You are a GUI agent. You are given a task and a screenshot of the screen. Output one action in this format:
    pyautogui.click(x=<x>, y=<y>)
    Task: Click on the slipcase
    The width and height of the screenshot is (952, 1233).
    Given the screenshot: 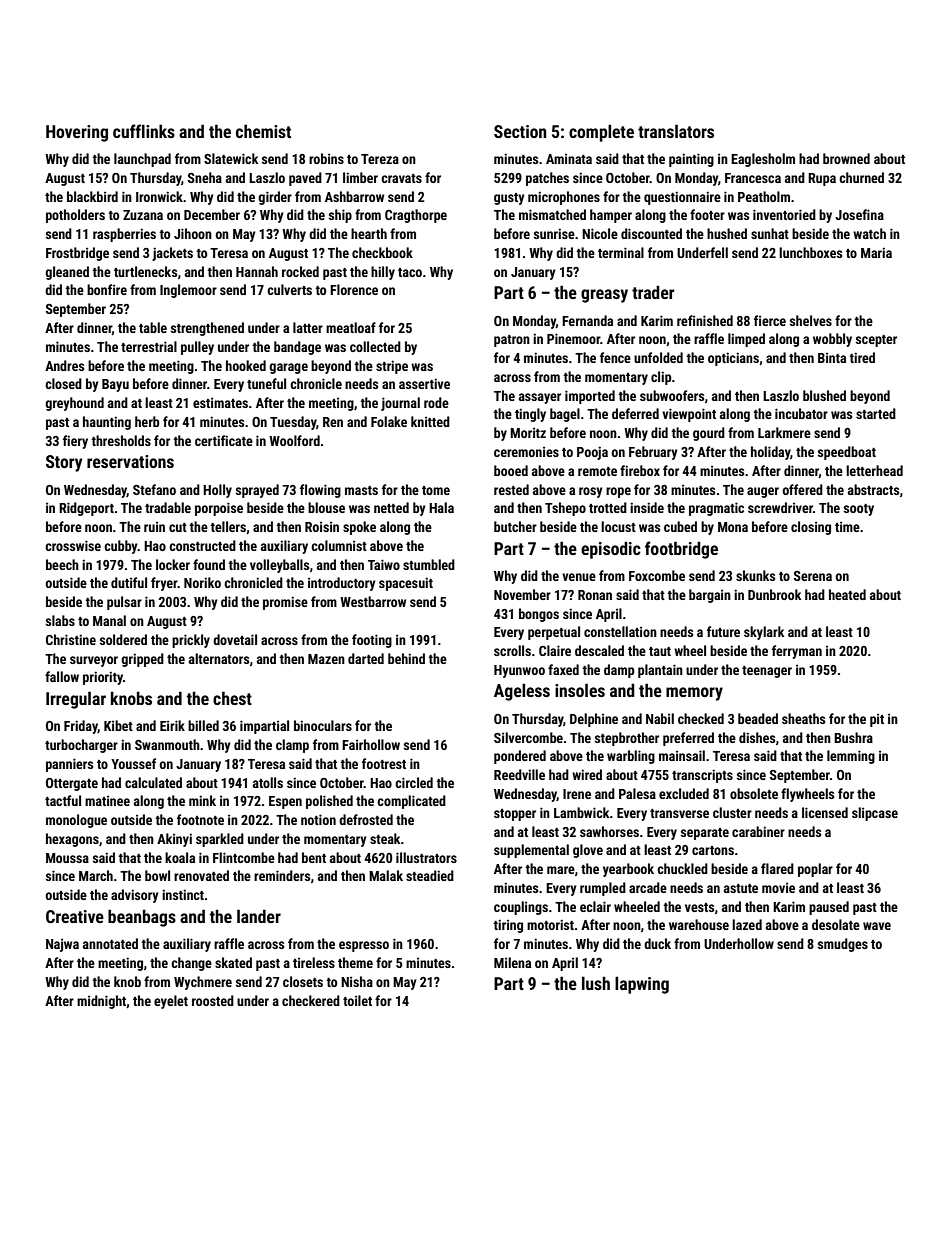 What is the action you would take?
    pyautogui.click(x=875, y=814)
